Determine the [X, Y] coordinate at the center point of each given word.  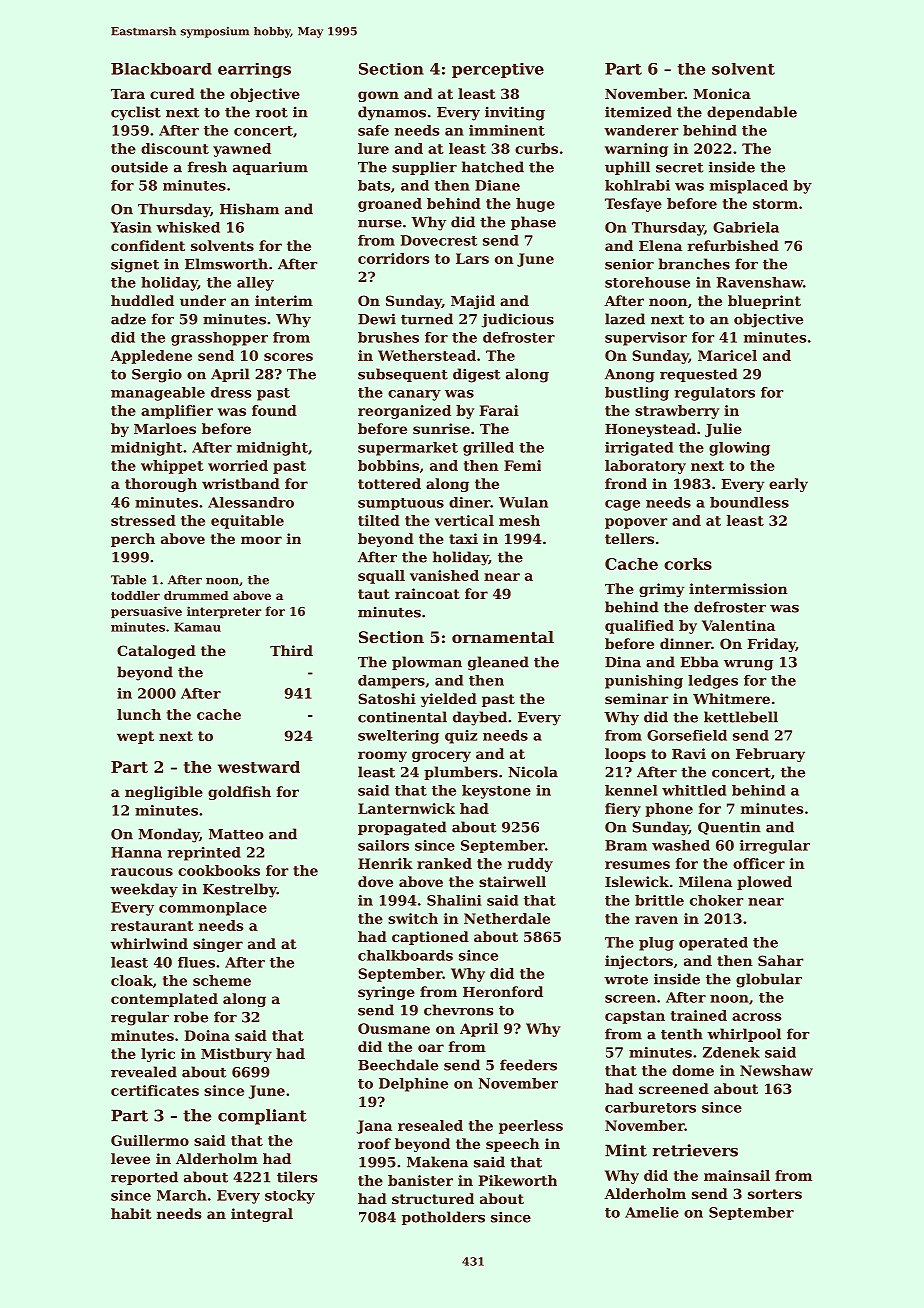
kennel [631, 790]
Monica [722, 93]
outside [139, 167]
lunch [139, 714]
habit [131, 1213]
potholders [443, 1218]
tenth [682, 1034]
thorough [161, 485]
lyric [158, 1055]
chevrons [458, 1010]
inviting [515, 113]
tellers [629, 538]
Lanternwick [406, 808]
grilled [488, 449]
